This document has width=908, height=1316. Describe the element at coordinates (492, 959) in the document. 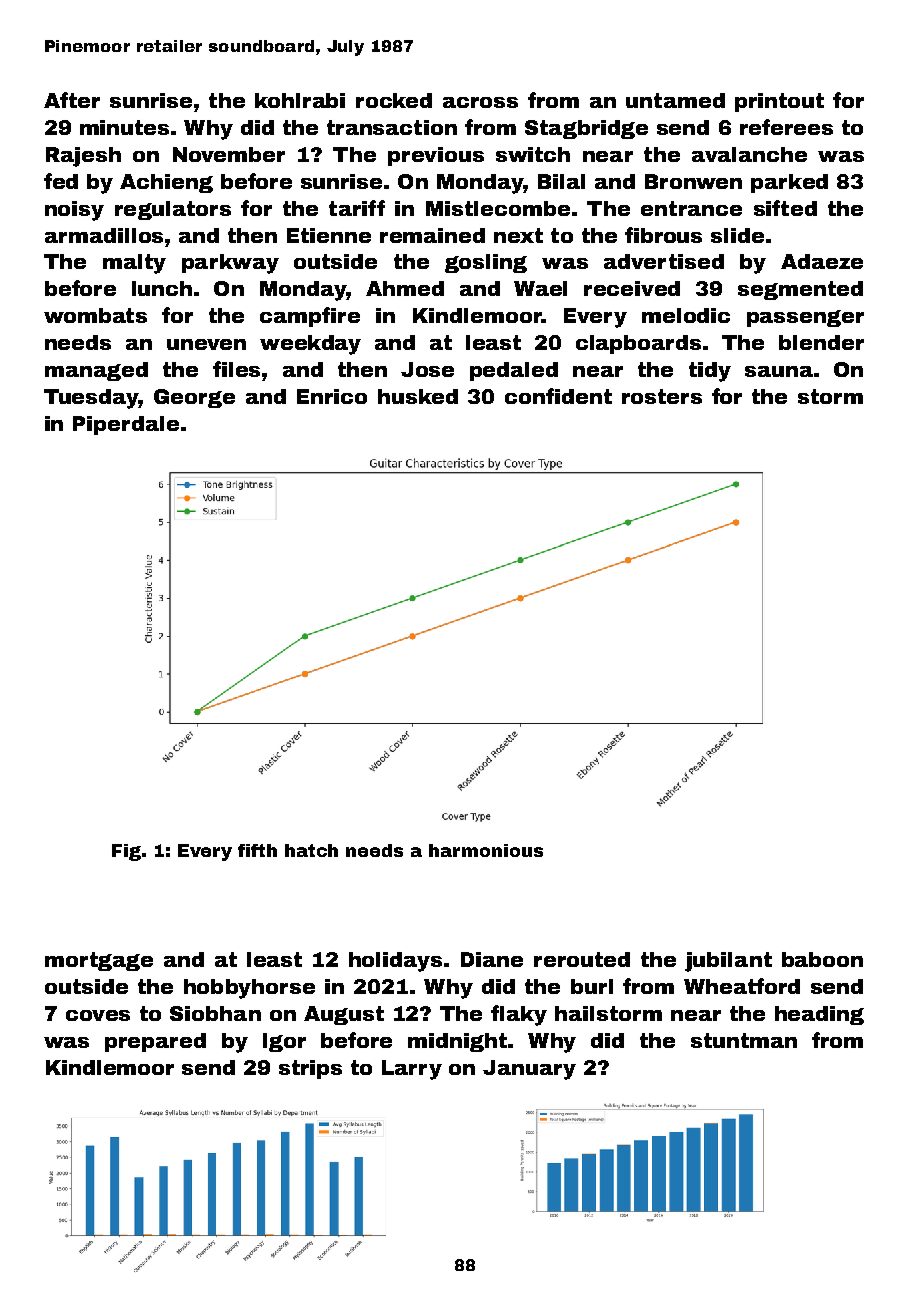

I see `Diane` at that location.
